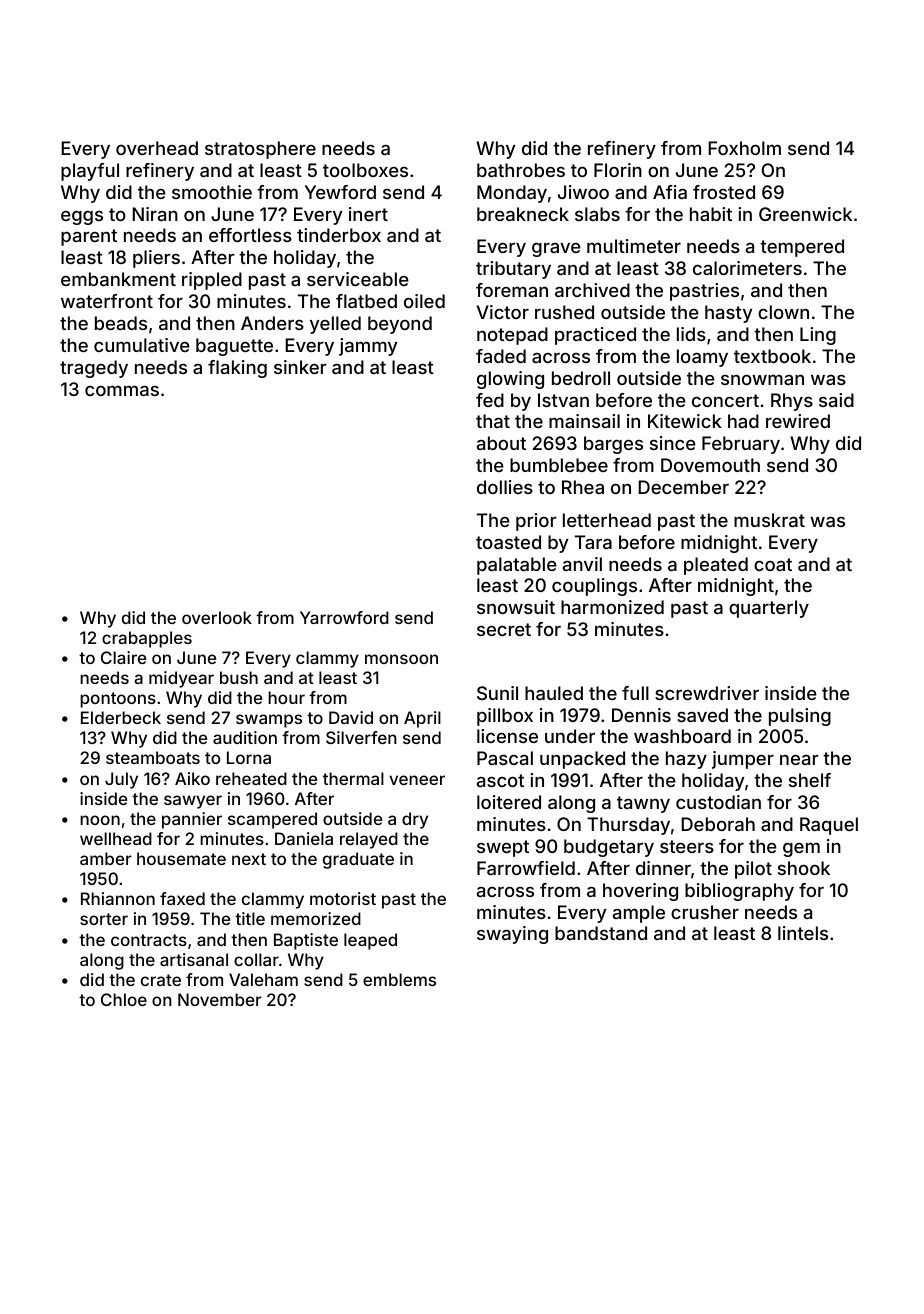 The image size is (924, 1314). I want to click on that, so click(493, 421).
